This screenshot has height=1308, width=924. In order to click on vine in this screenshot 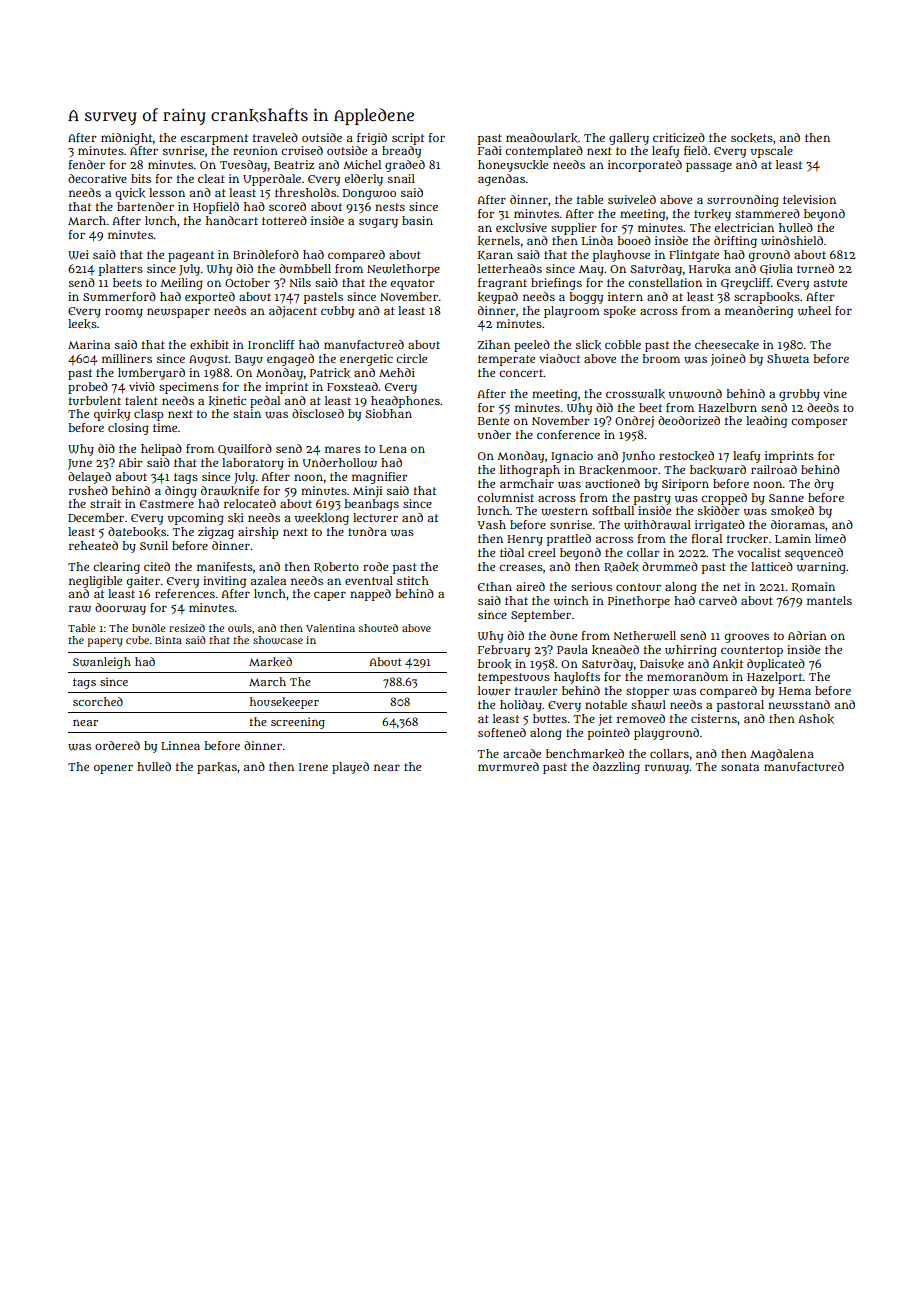, I will do `click(835, 393)`.
